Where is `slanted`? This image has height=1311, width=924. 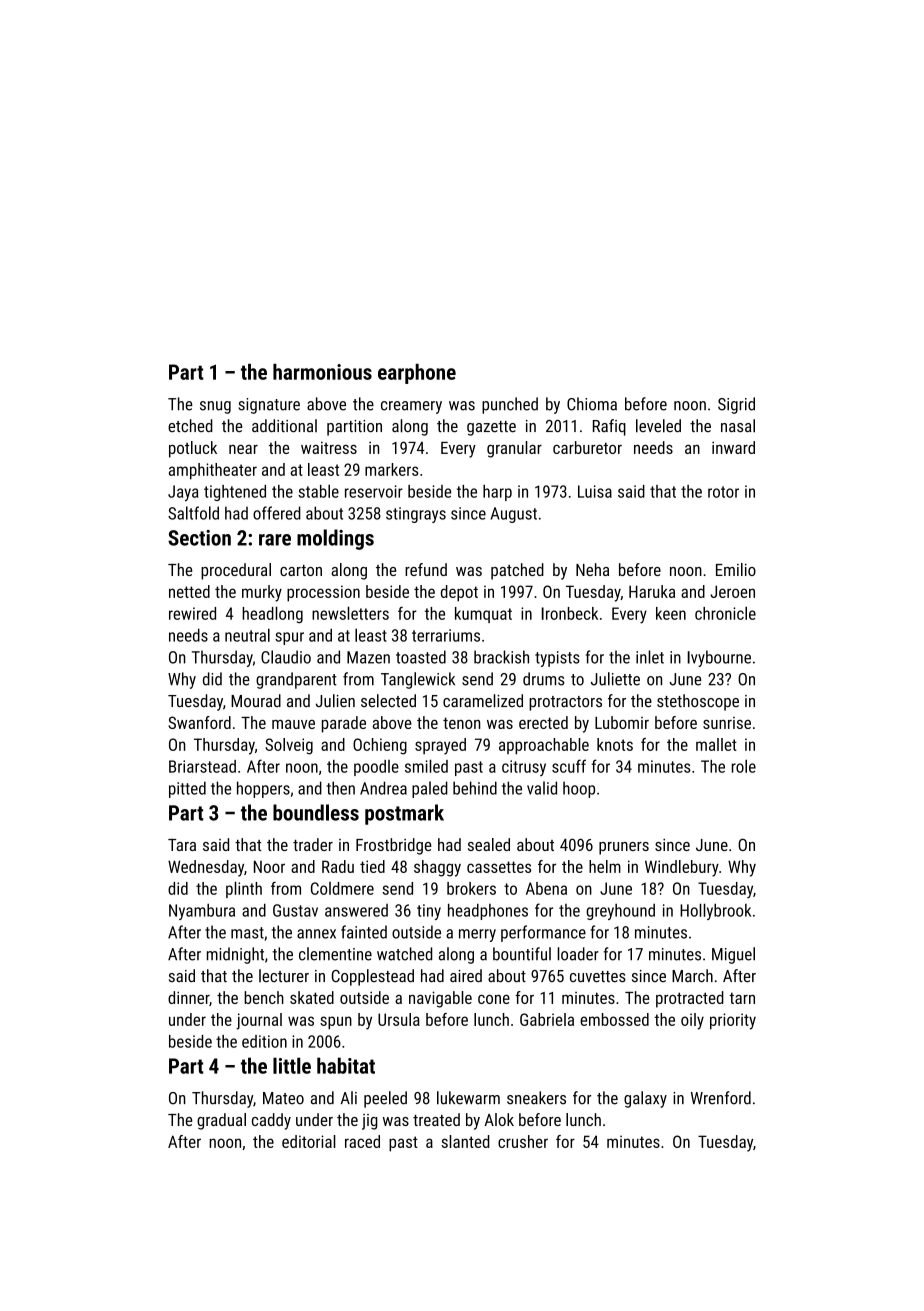
slanted is located at coordinates (465, 1141).
